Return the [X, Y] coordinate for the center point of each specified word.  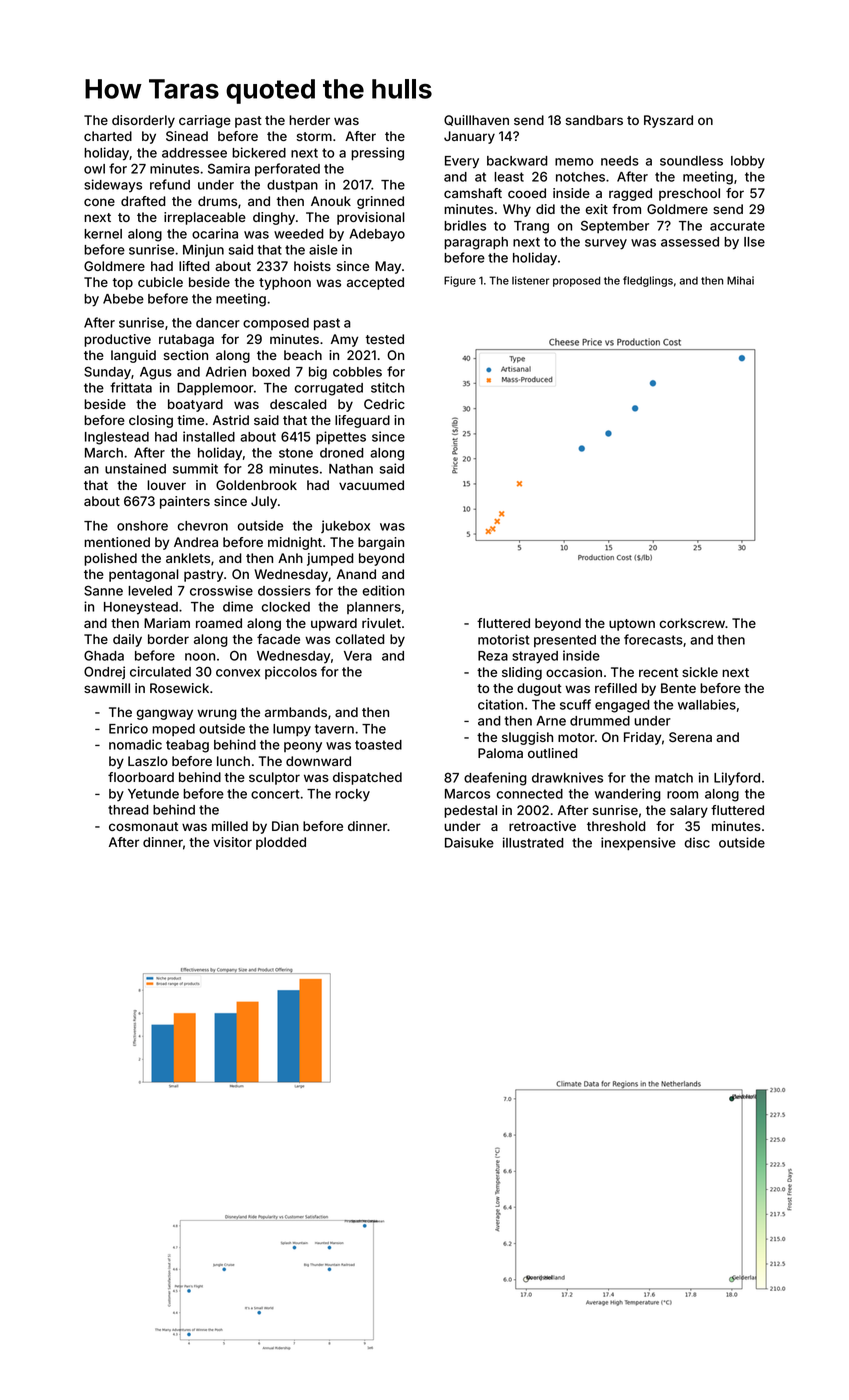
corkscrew [692, 623]
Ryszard [668, 121]
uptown [632, 625]
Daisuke [469, 842]
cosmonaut [143, 826]
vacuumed [371, 485]
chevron [203, 526]
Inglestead [117, 438]
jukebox [345, 526]
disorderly [143, 121]
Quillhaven [476, 120]
